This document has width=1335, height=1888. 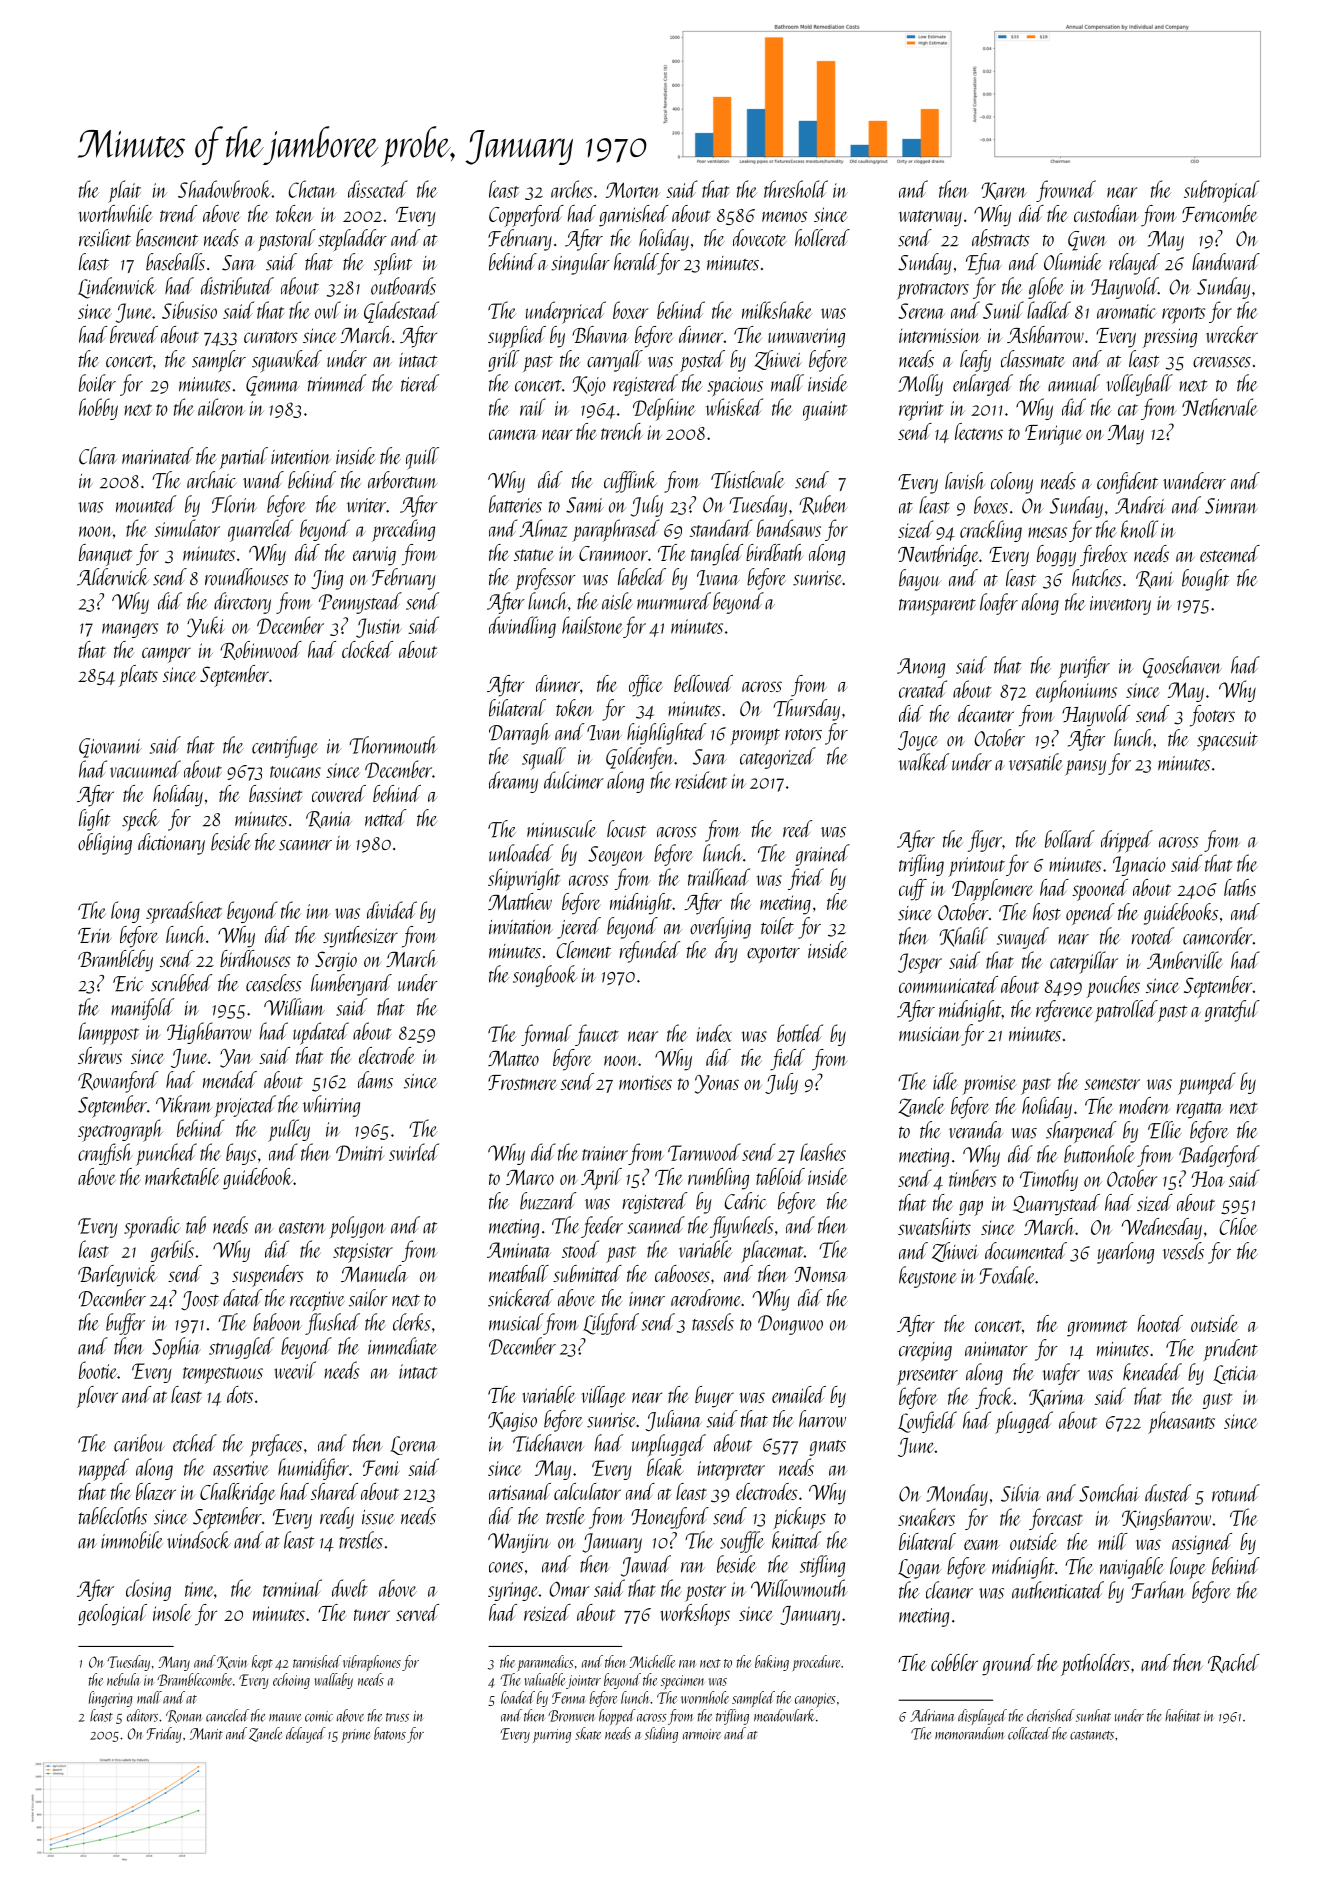 I want to click on emailed, so click(x=799, y=1394).
